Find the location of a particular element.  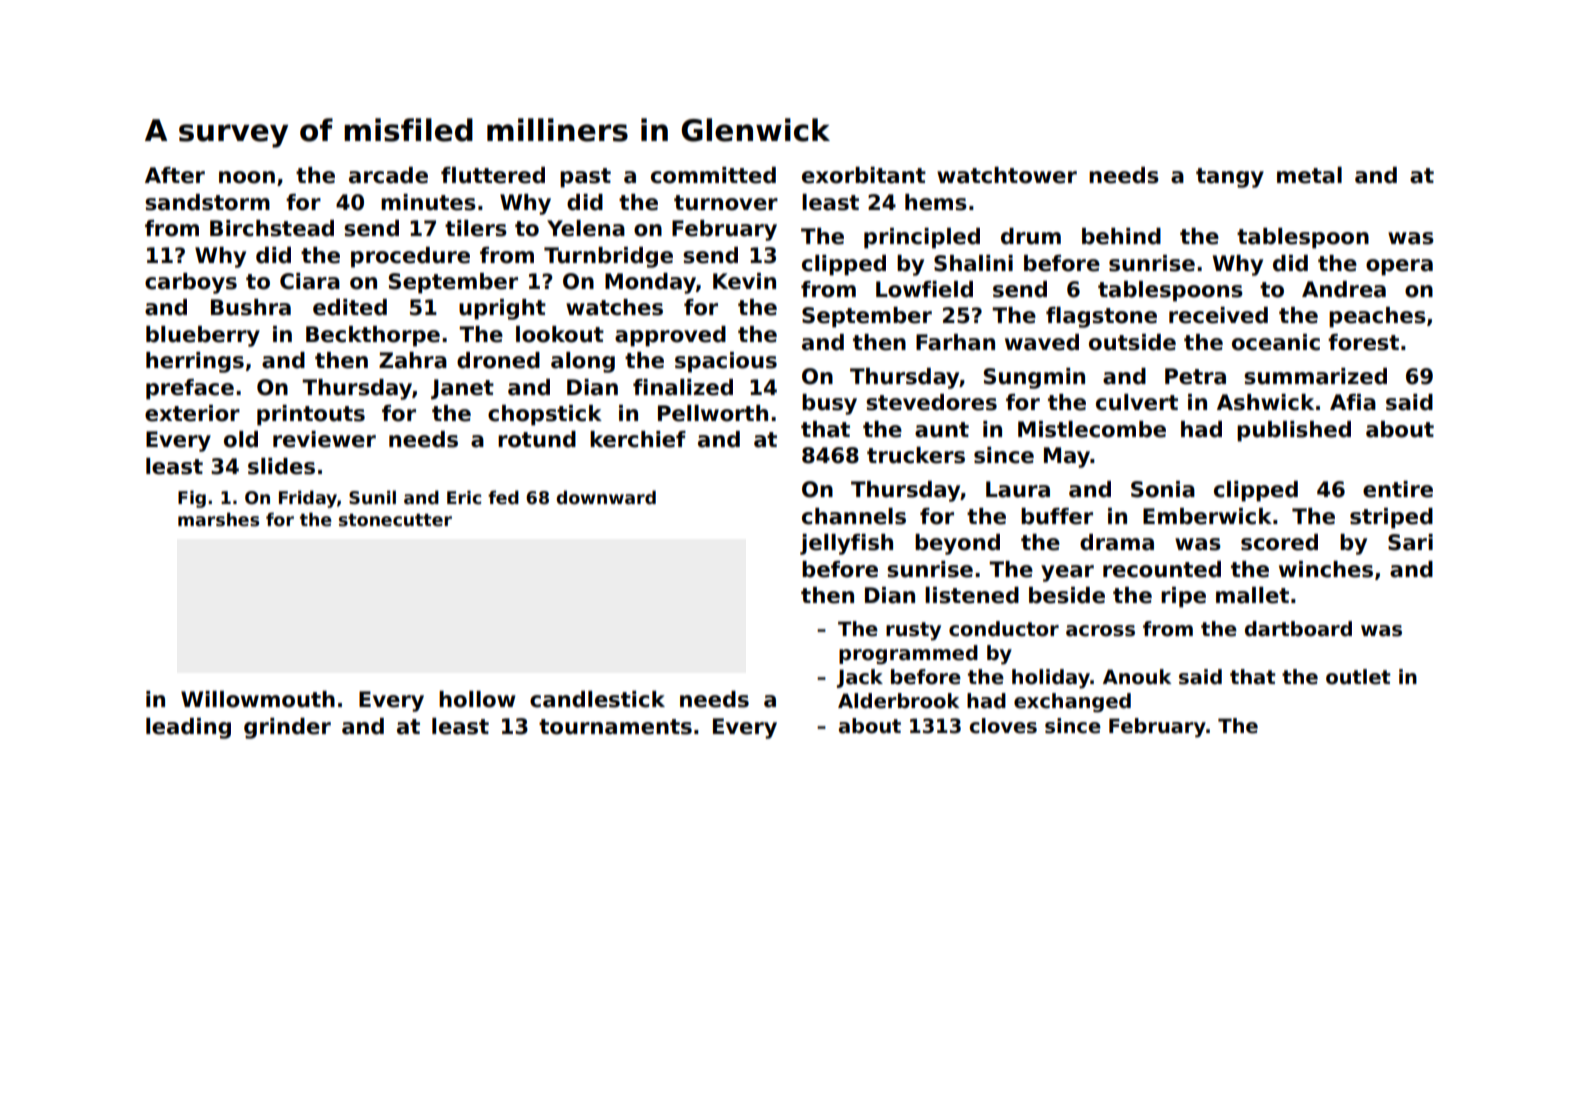

Kevin is located at coordinates (744, 281).
